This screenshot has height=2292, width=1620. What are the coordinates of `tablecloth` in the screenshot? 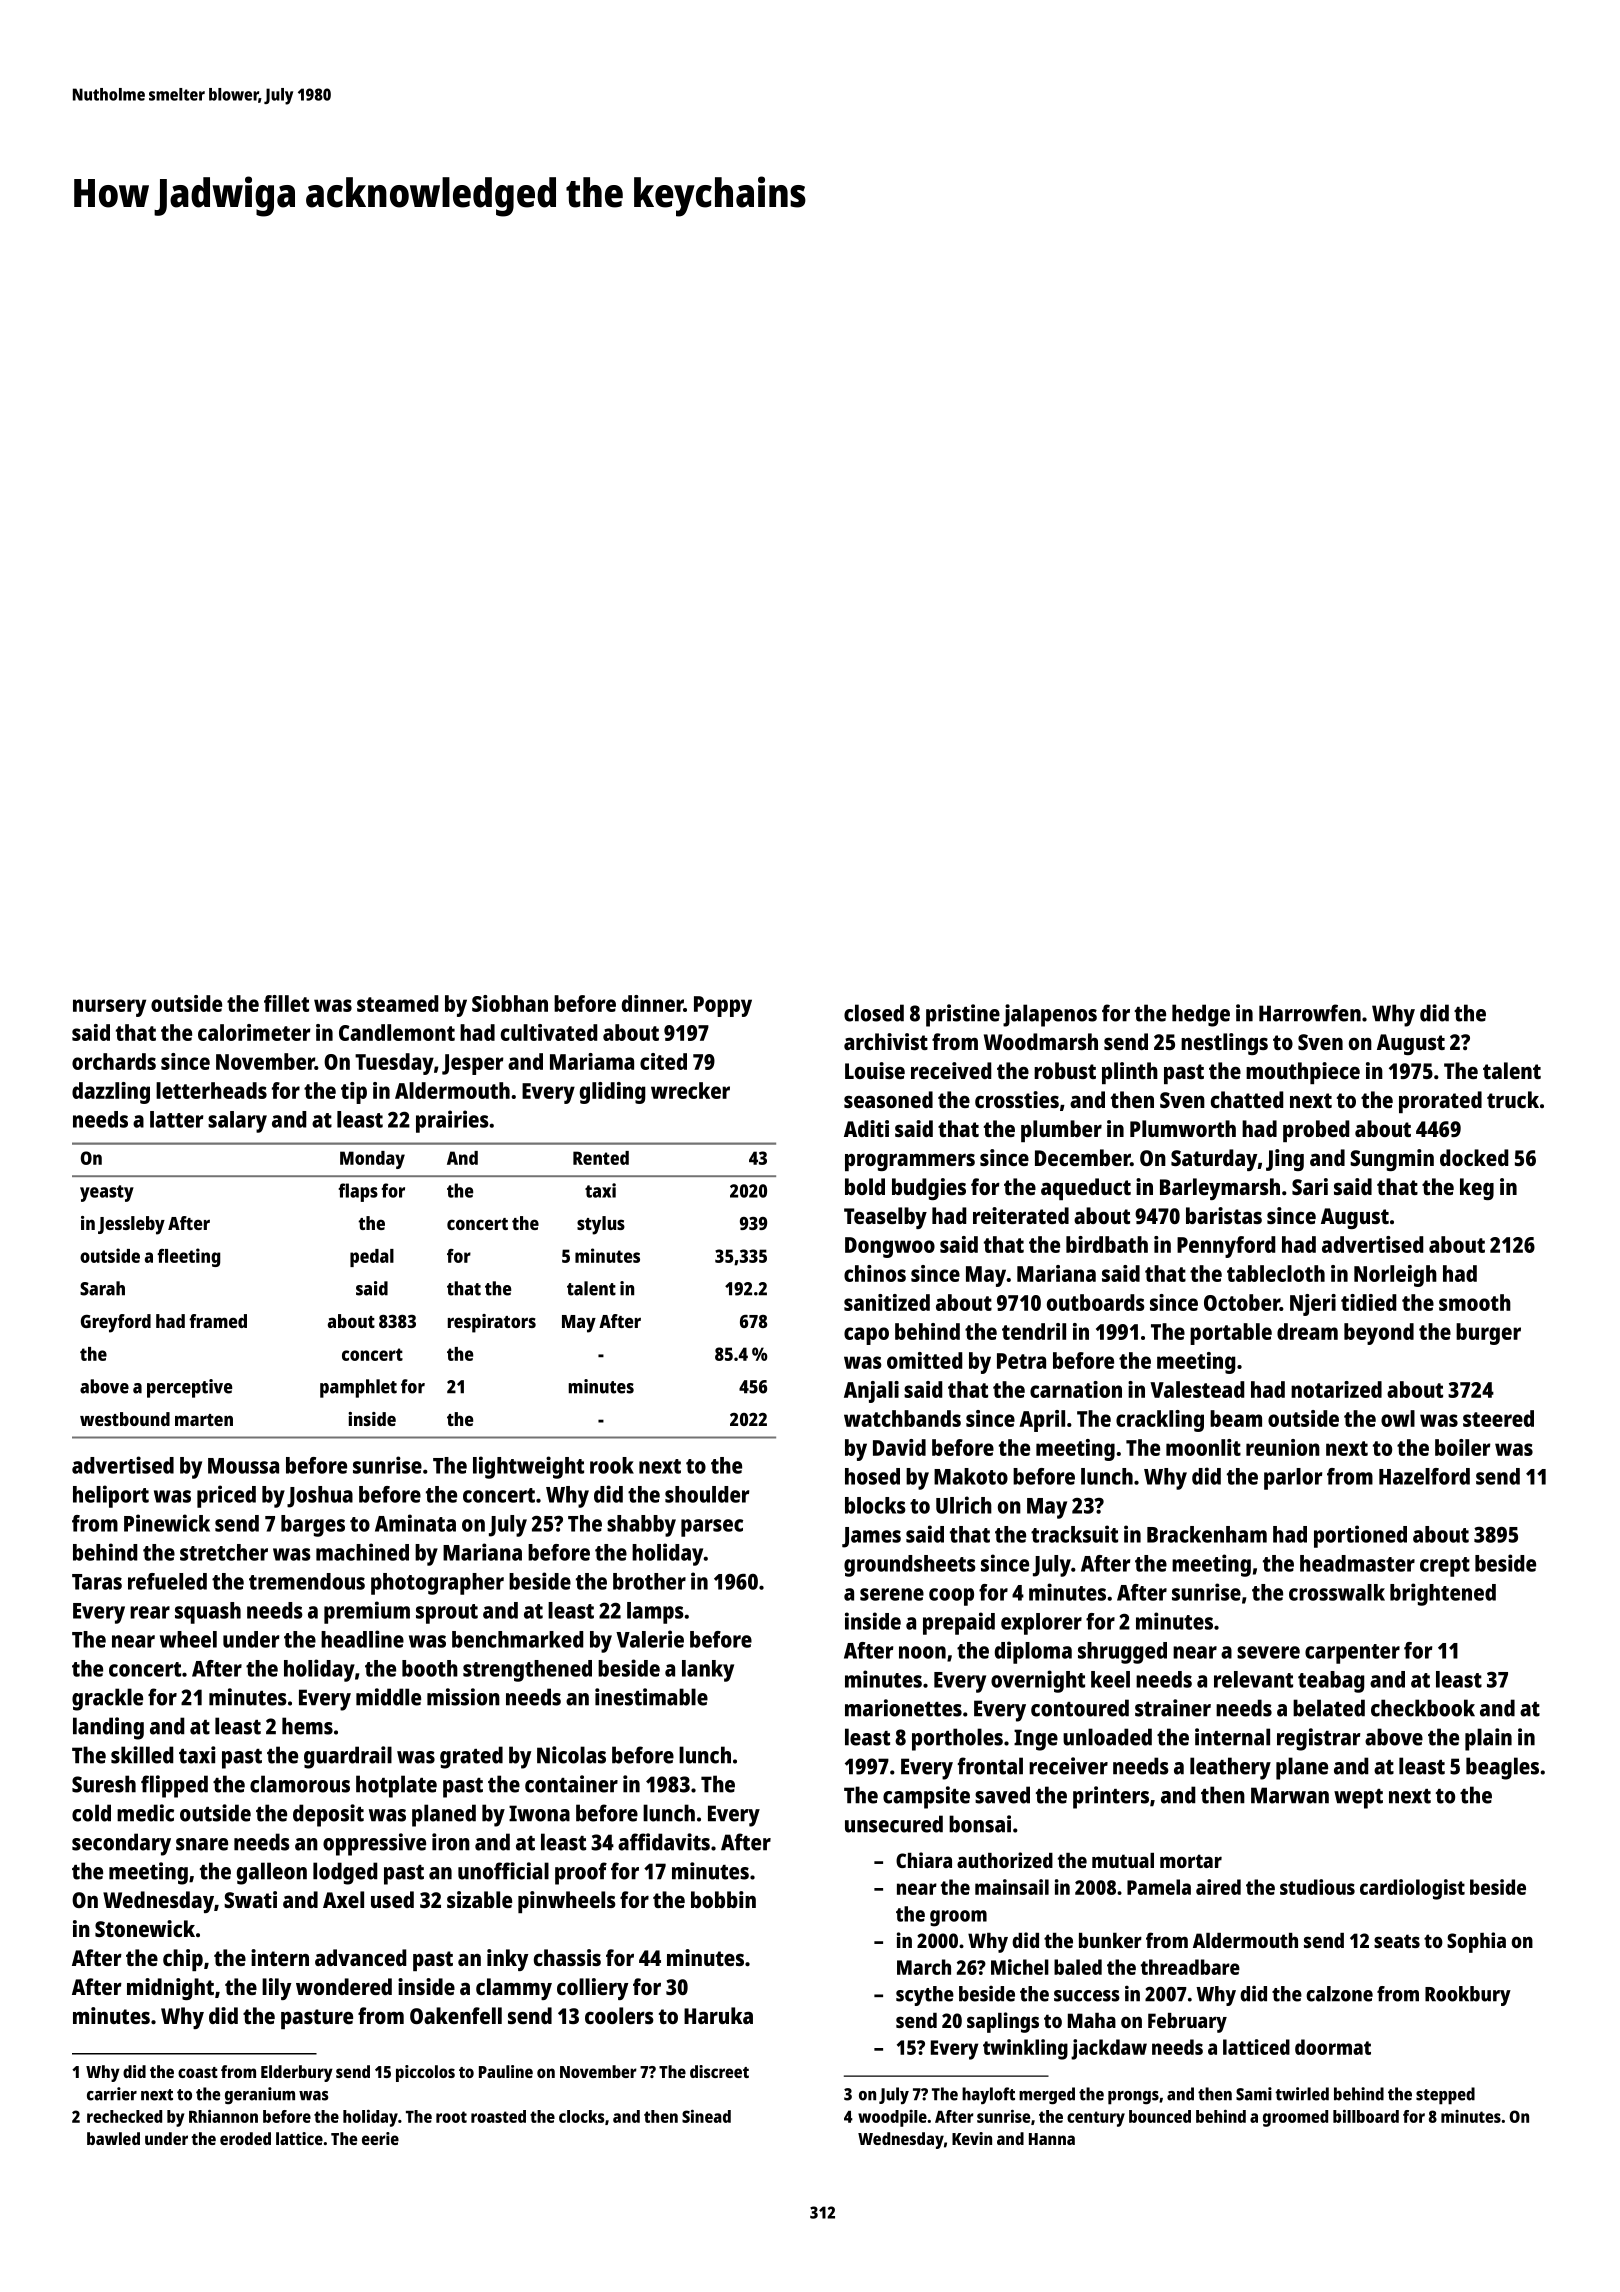 It's located at (1276, 1273).
